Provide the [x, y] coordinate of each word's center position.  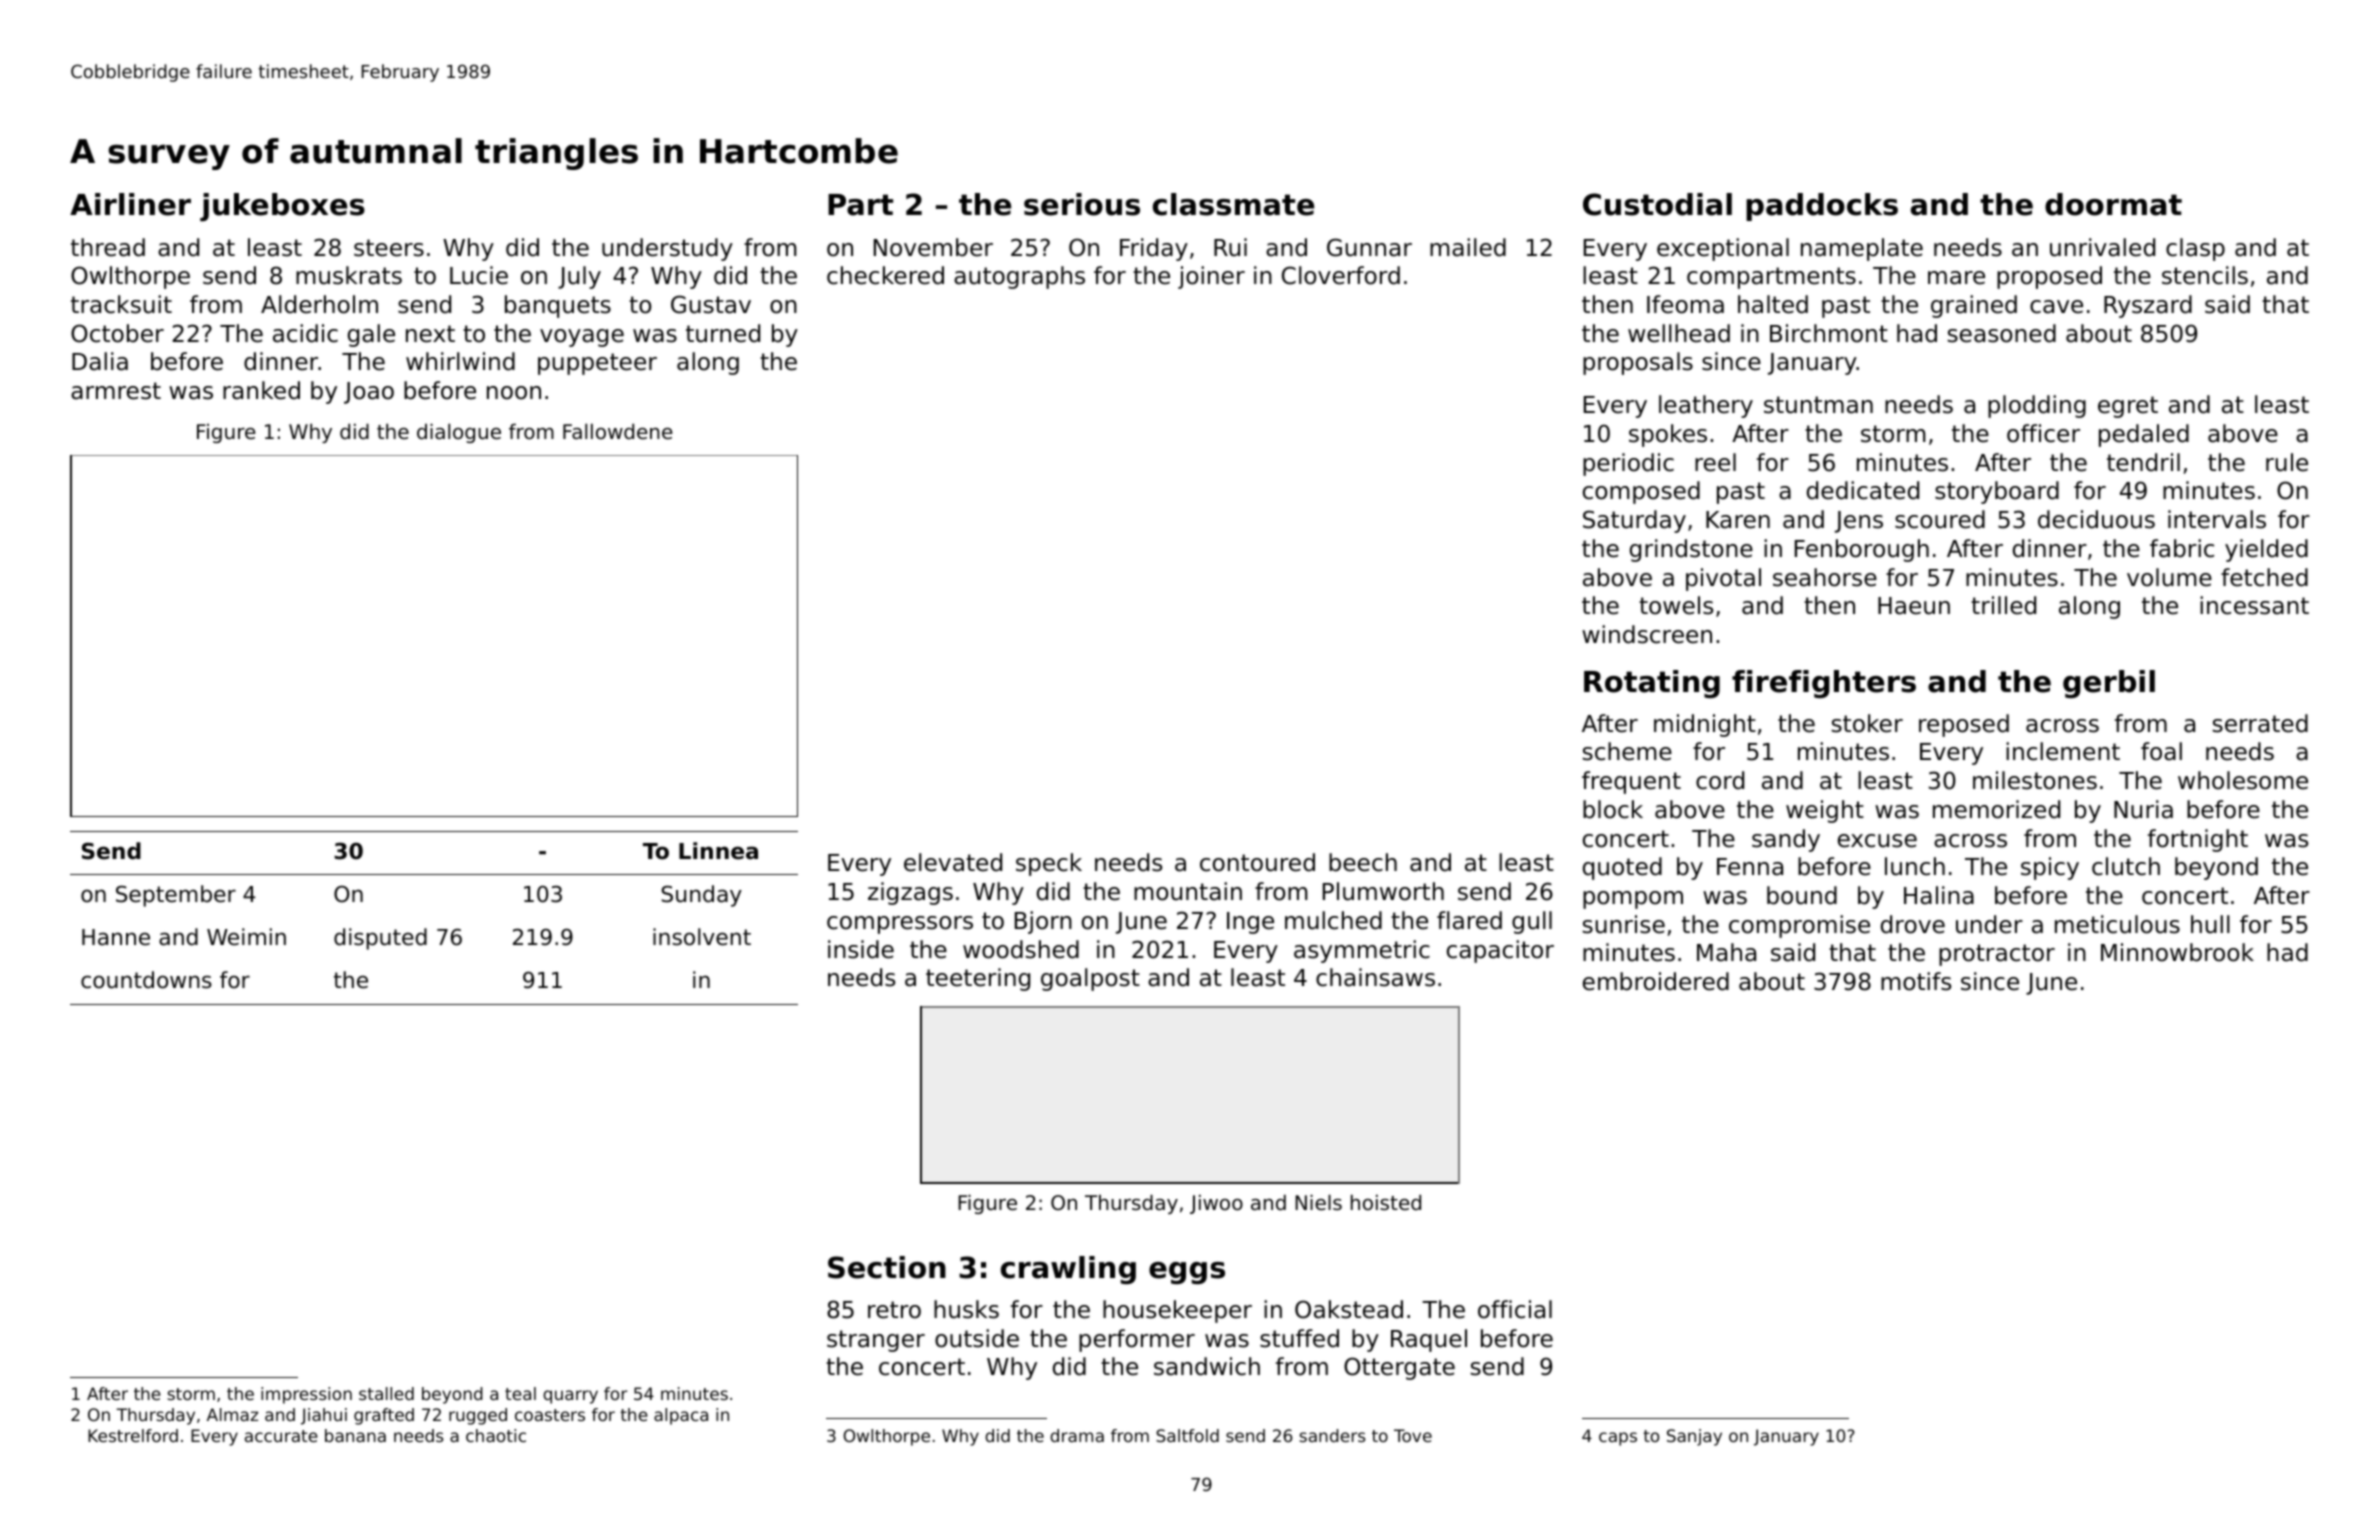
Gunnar [1369, 247]
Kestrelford [133, 1435]
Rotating [1652, 684]
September [176, 896]
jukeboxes [282, 207]
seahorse [1825, 577]
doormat [2113, 204]
